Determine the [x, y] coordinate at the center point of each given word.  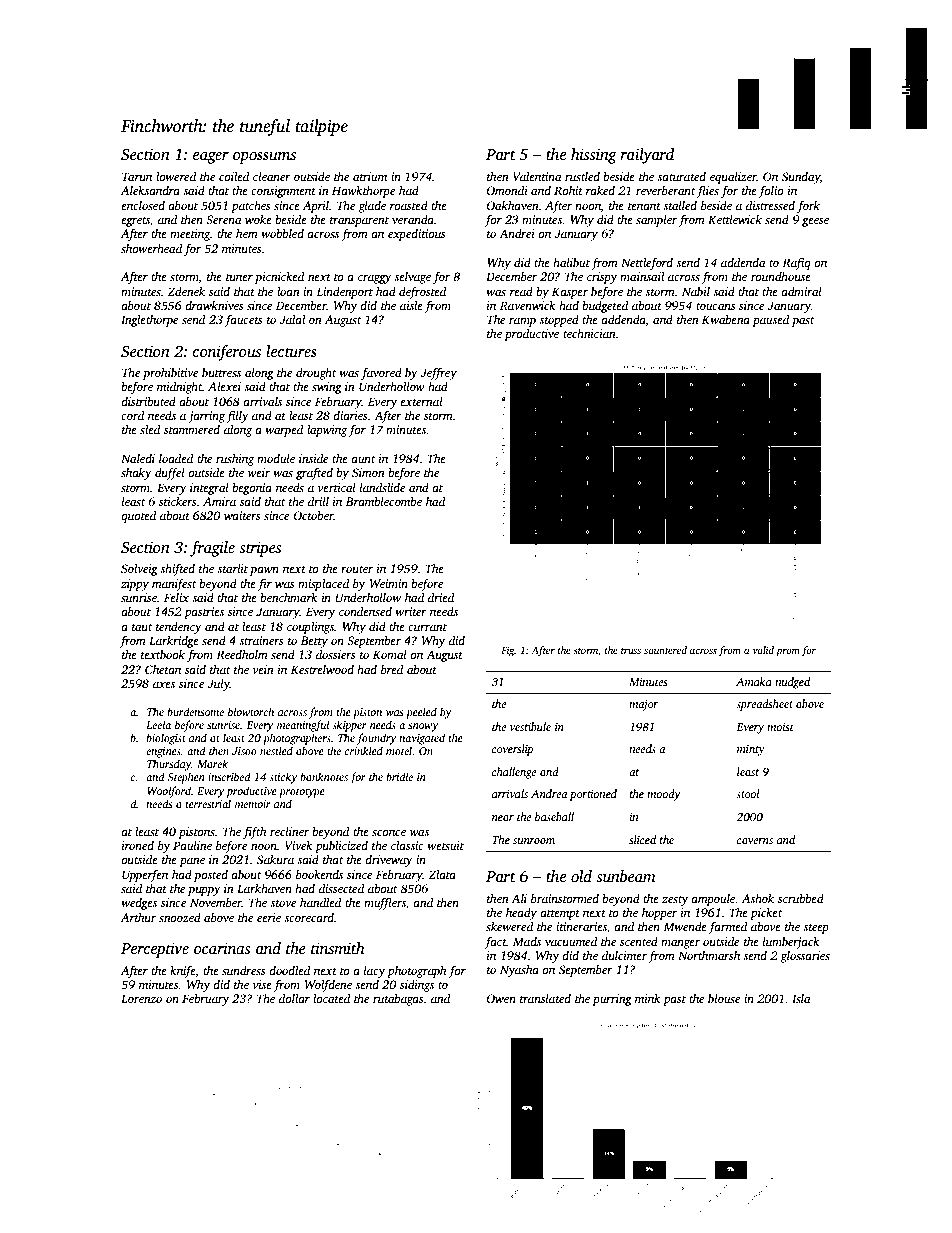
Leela [158, 724]
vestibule [530, 726]
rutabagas [398, 1000]
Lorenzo [141, 998]
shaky [136, 474]
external [421, 401]
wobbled [282, 233]
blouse [724, 998]
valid [763, 650]
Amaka [754, 681]
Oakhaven [513, 205]
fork [808, 206]
